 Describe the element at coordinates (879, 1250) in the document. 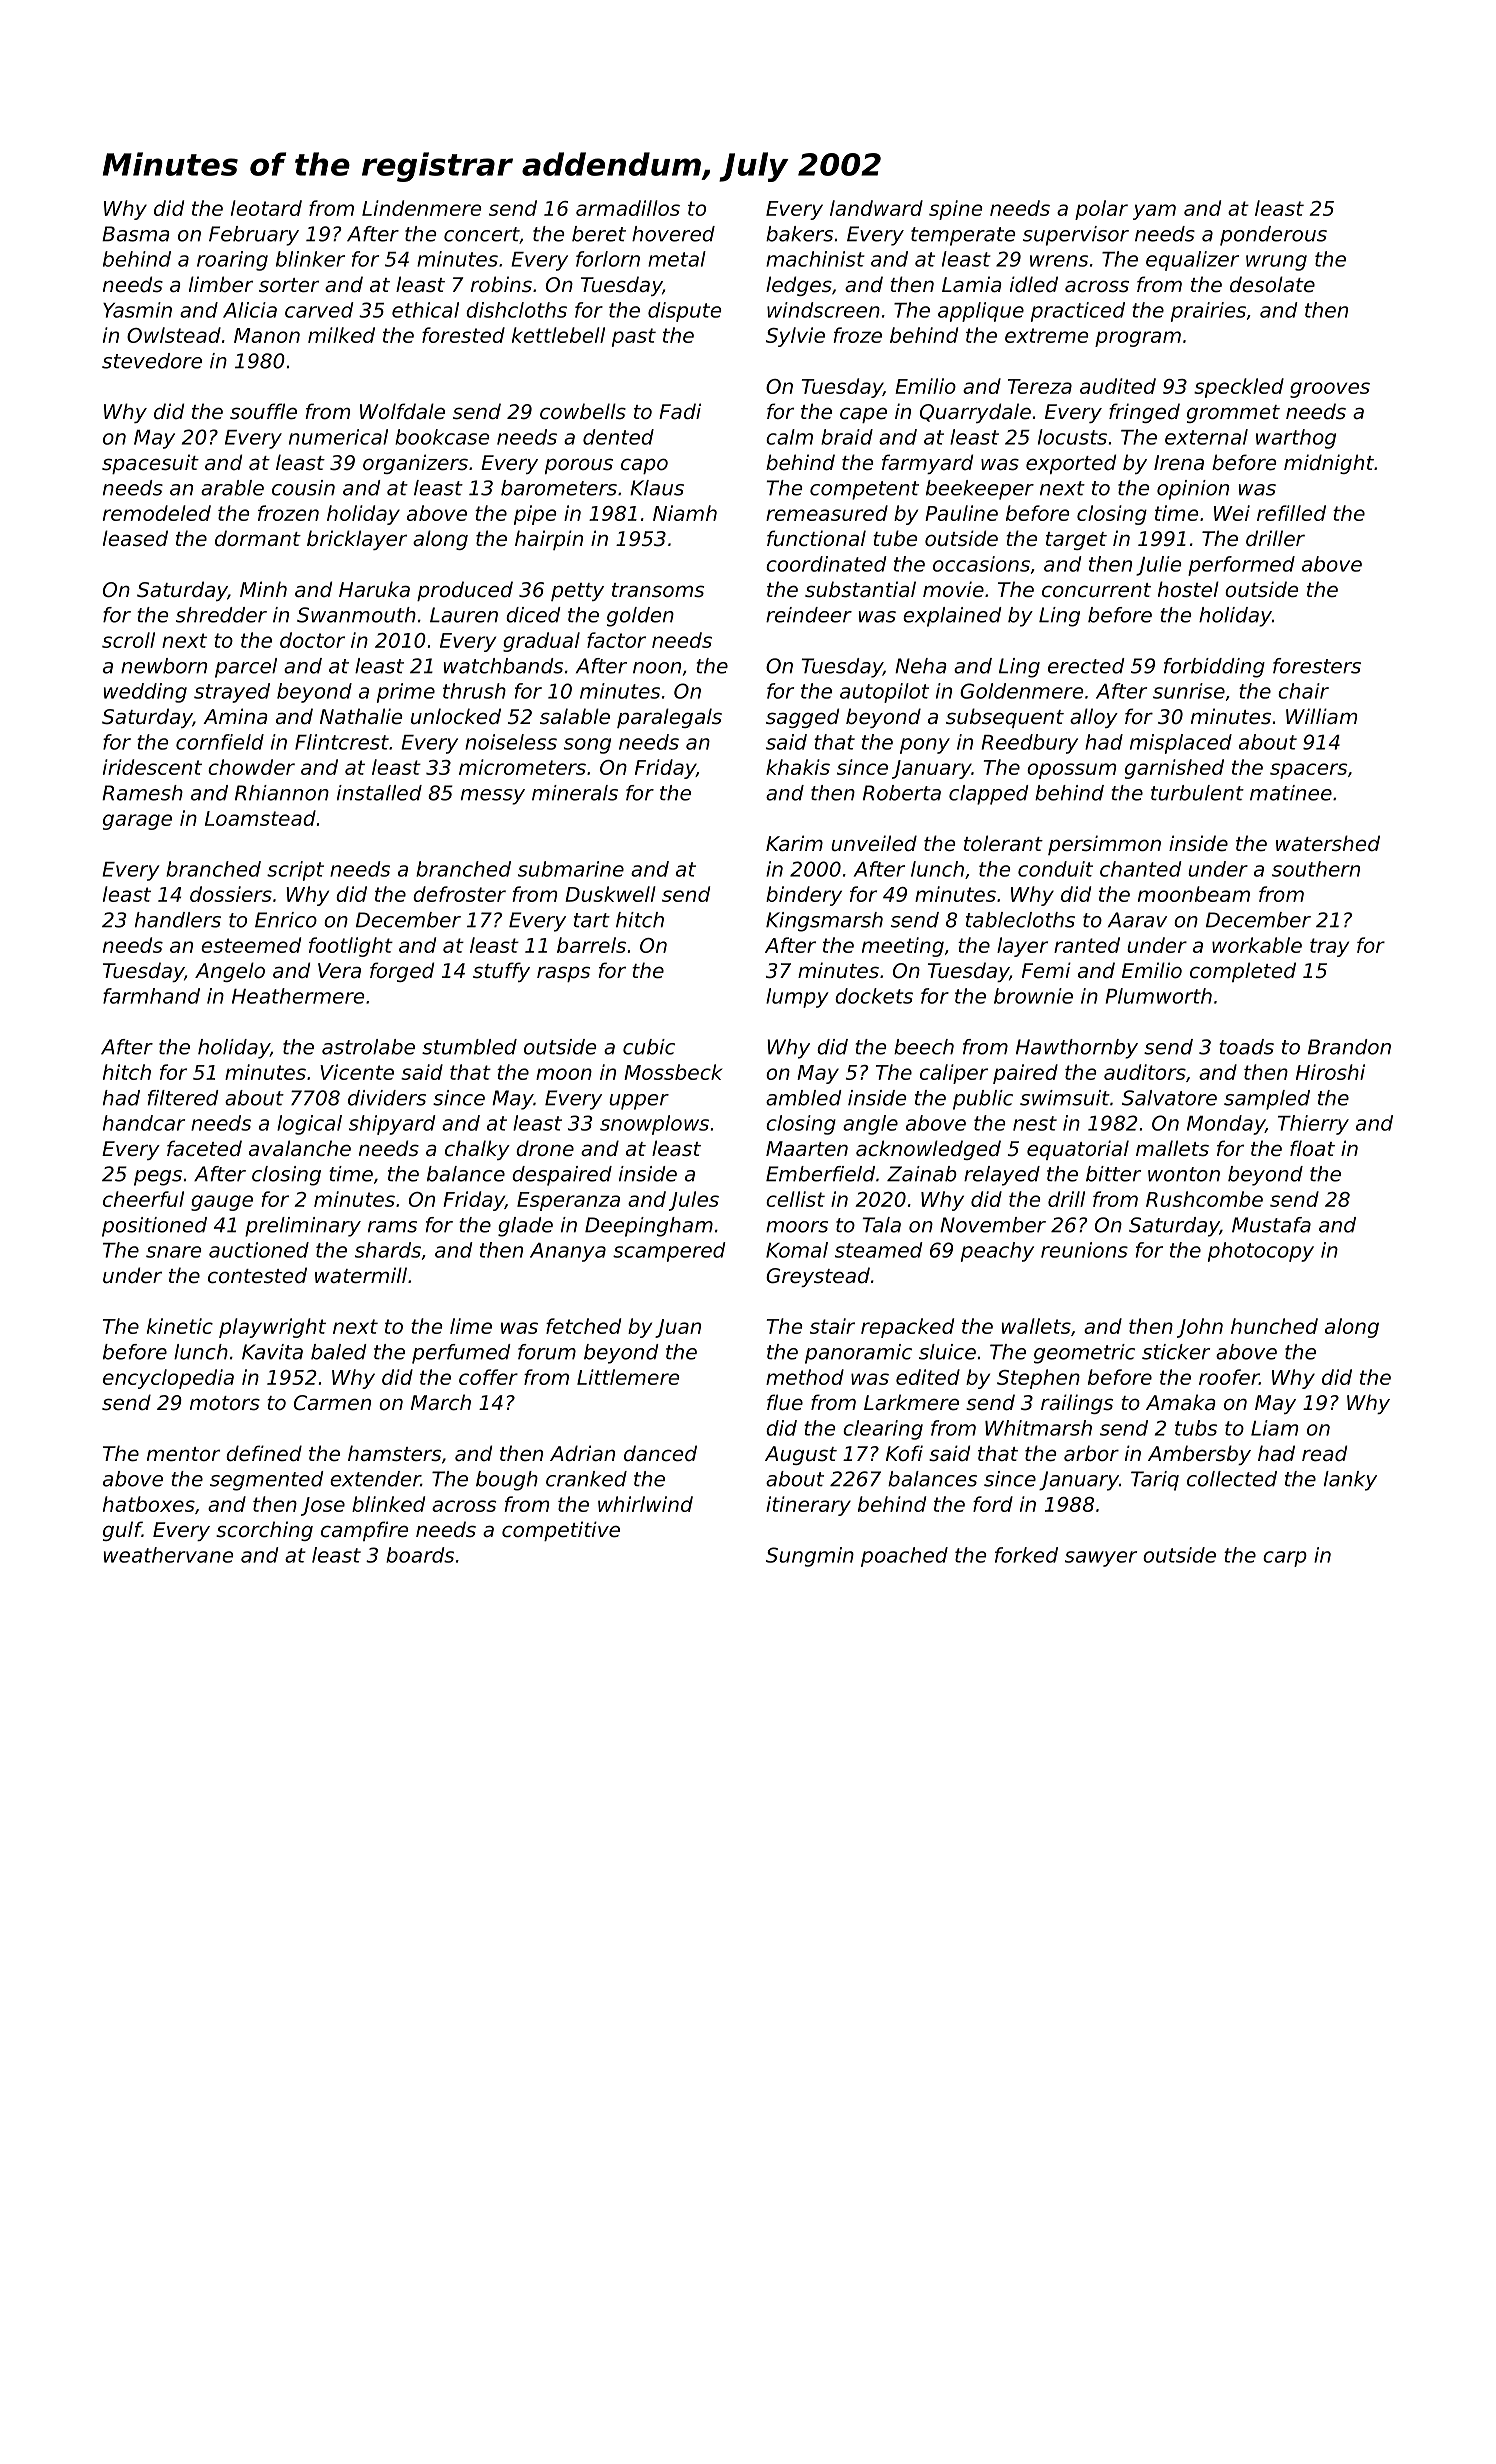

I see `steamed` at that location.
